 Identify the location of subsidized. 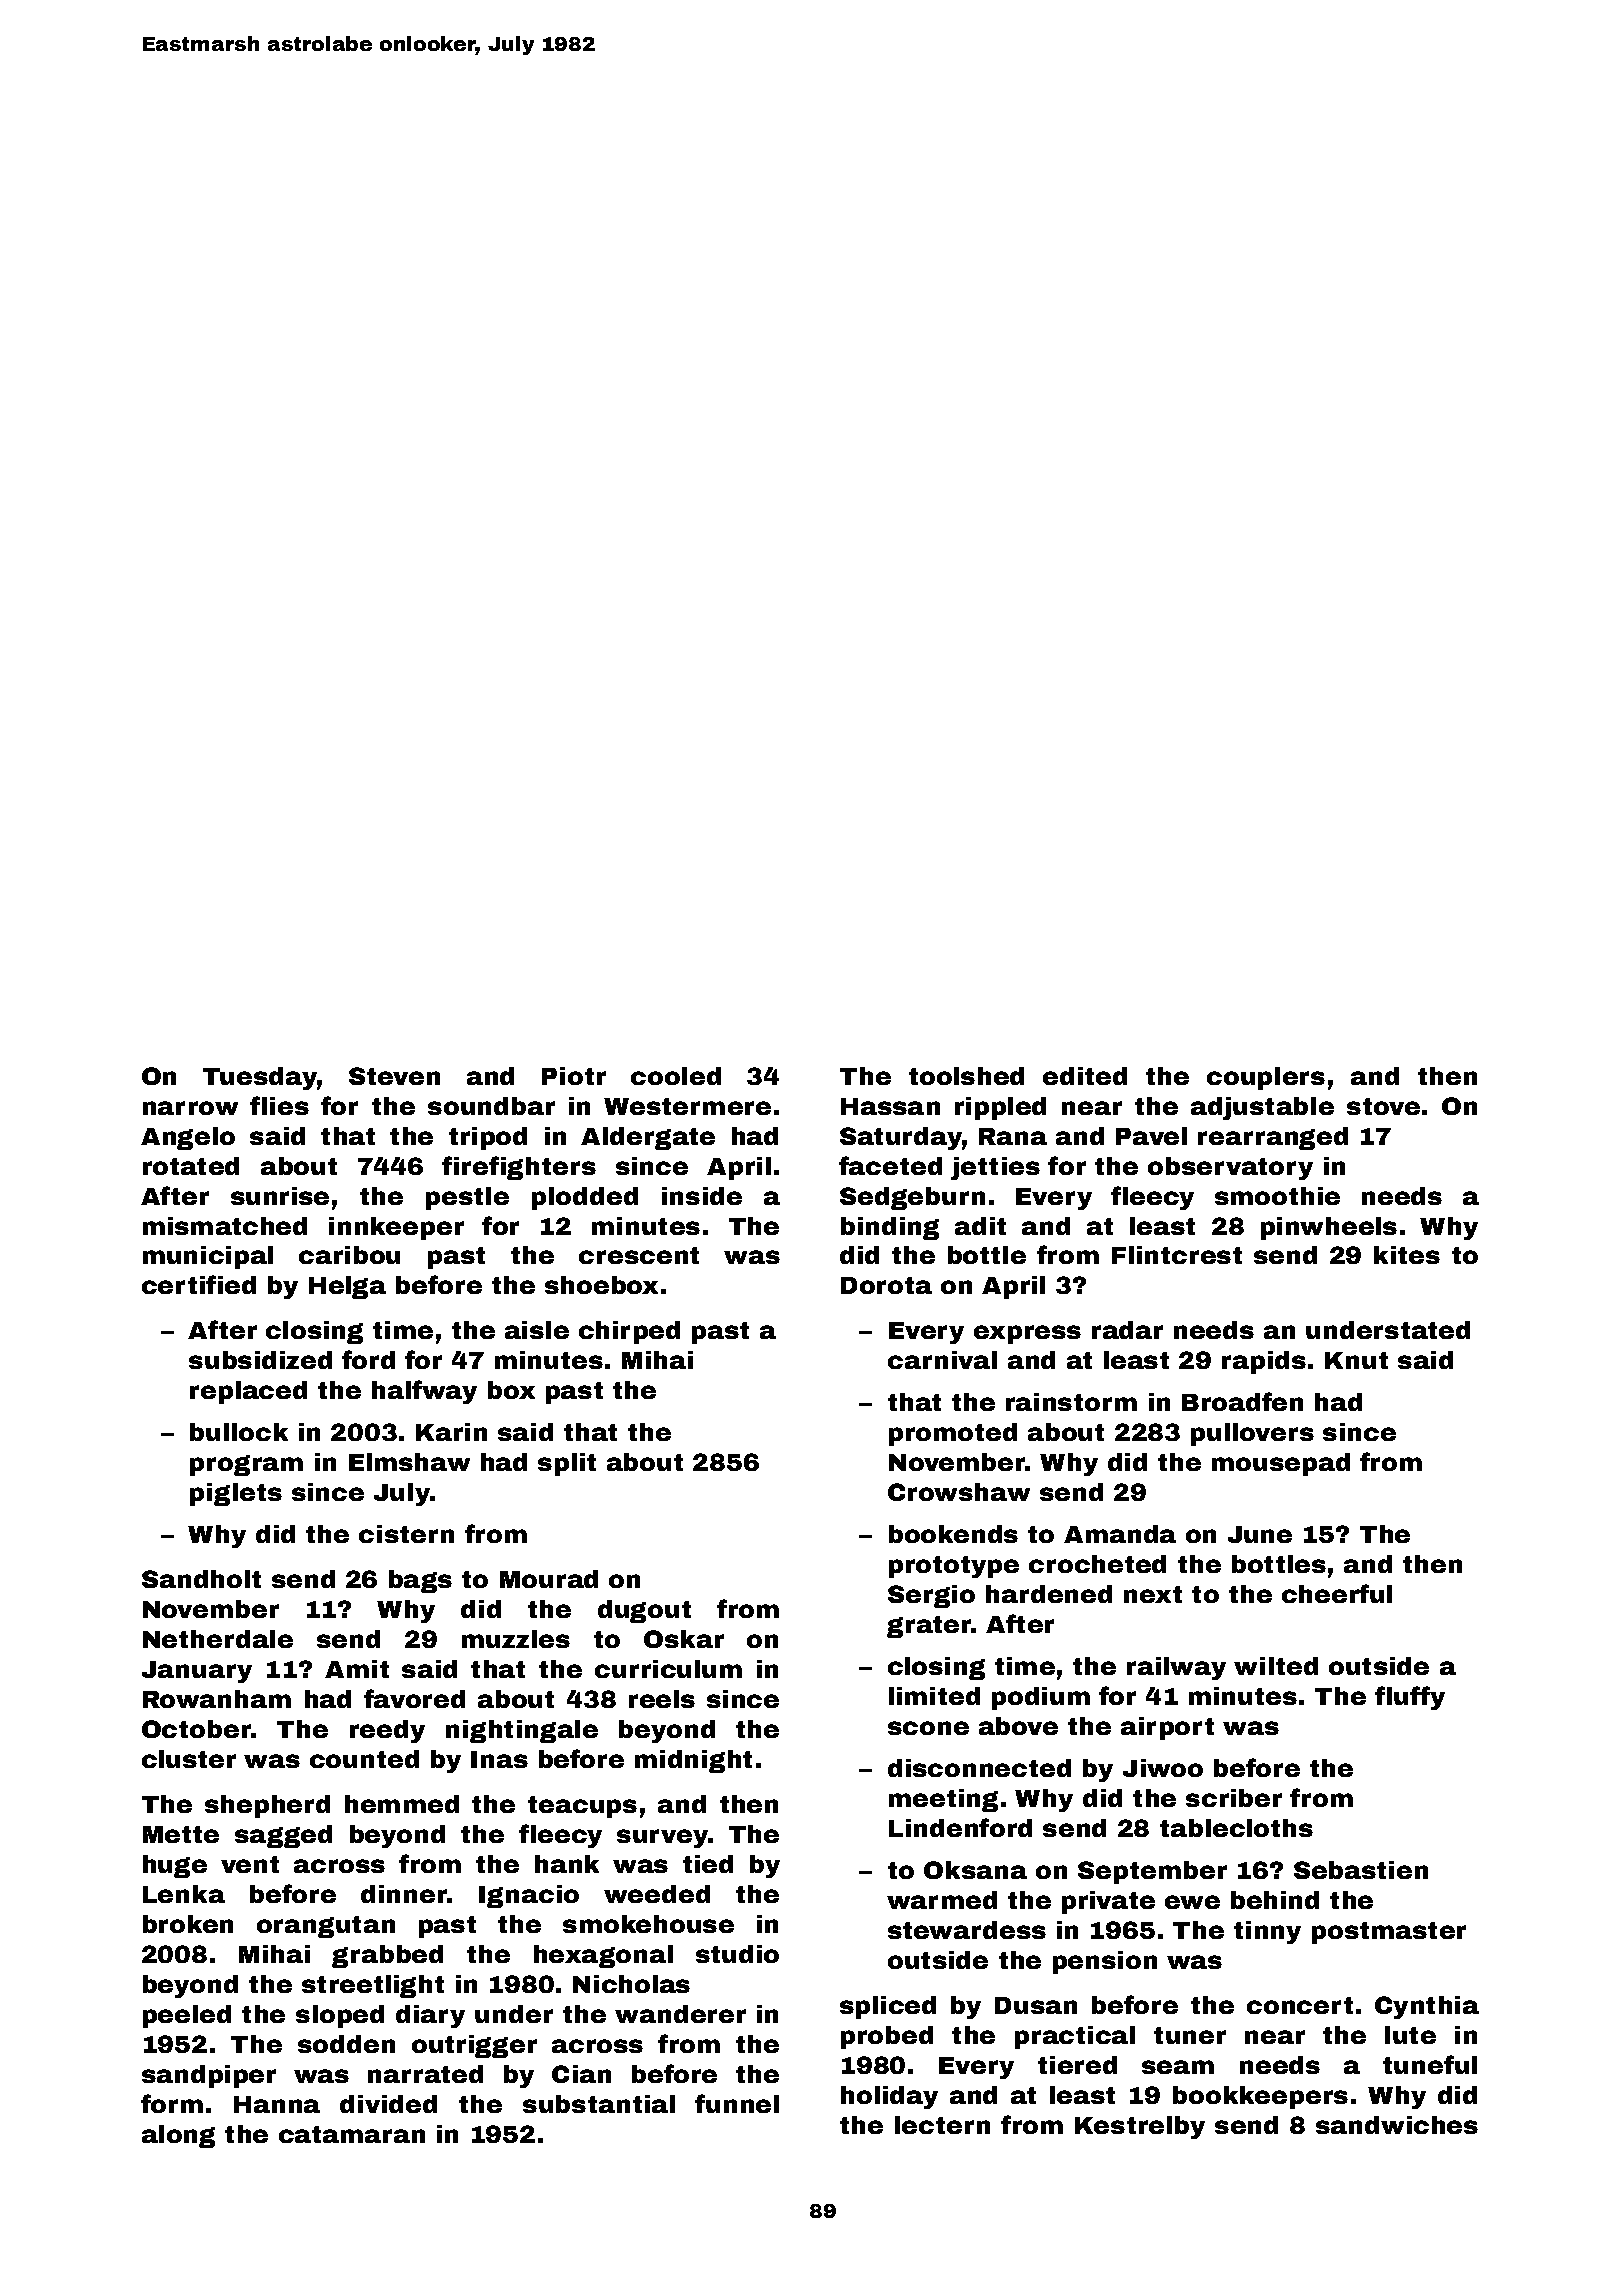
(260, 1360).
